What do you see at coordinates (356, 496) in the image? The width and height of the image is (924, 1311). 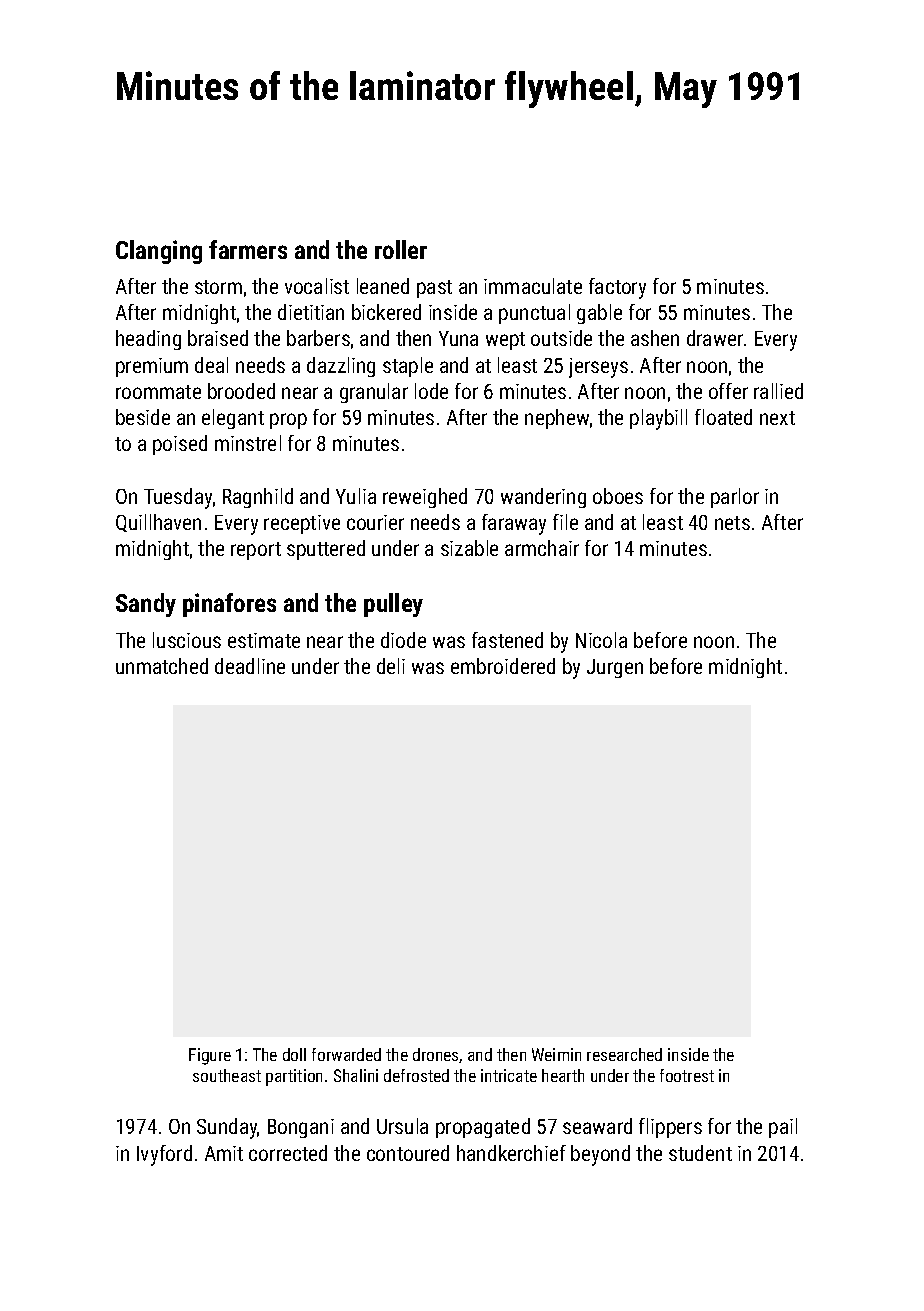 I see `Yulia` at bounding box center [356, 496].
